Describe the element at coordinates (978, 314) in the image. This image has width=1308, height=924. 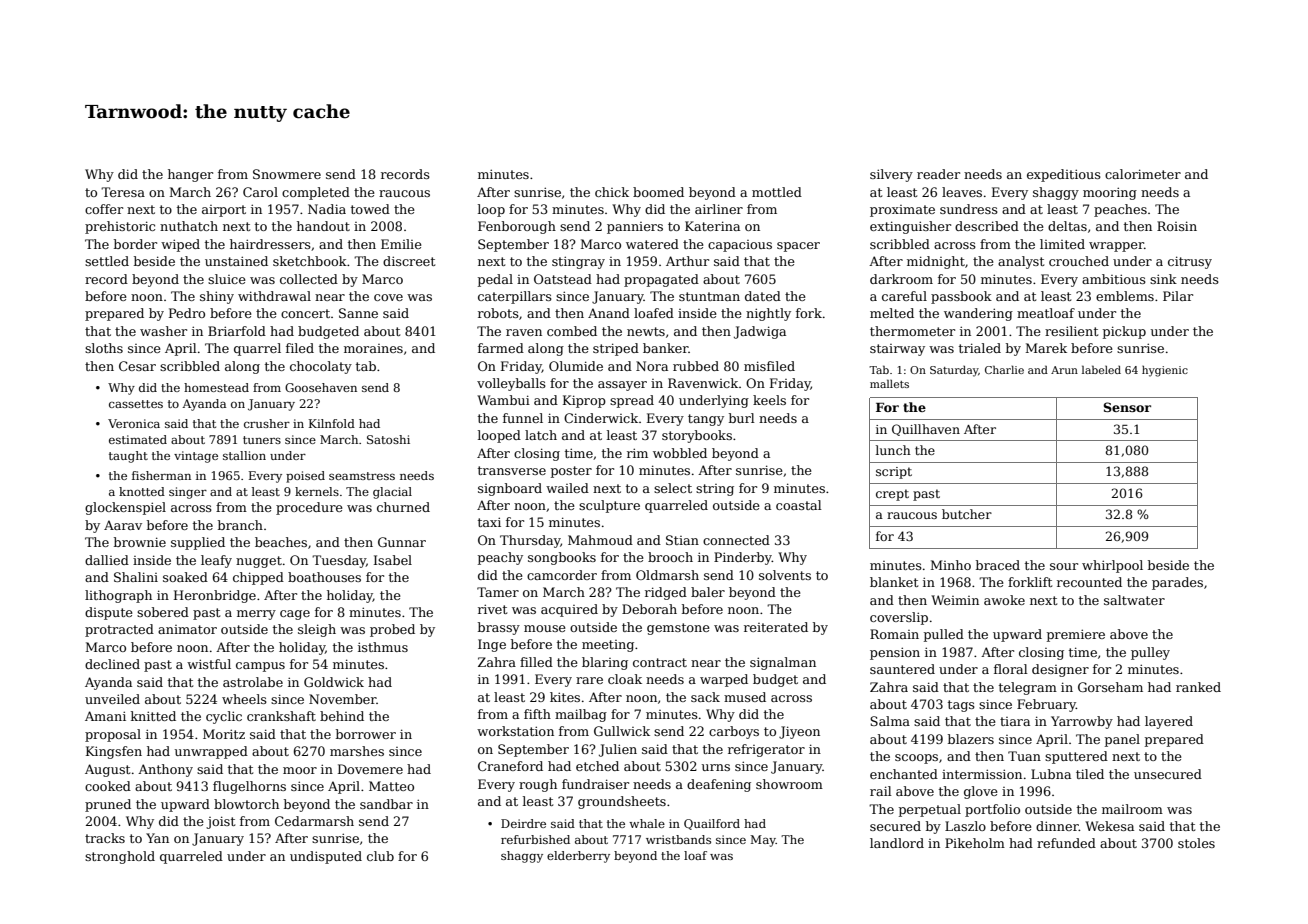
I see `wandering` at that location.
